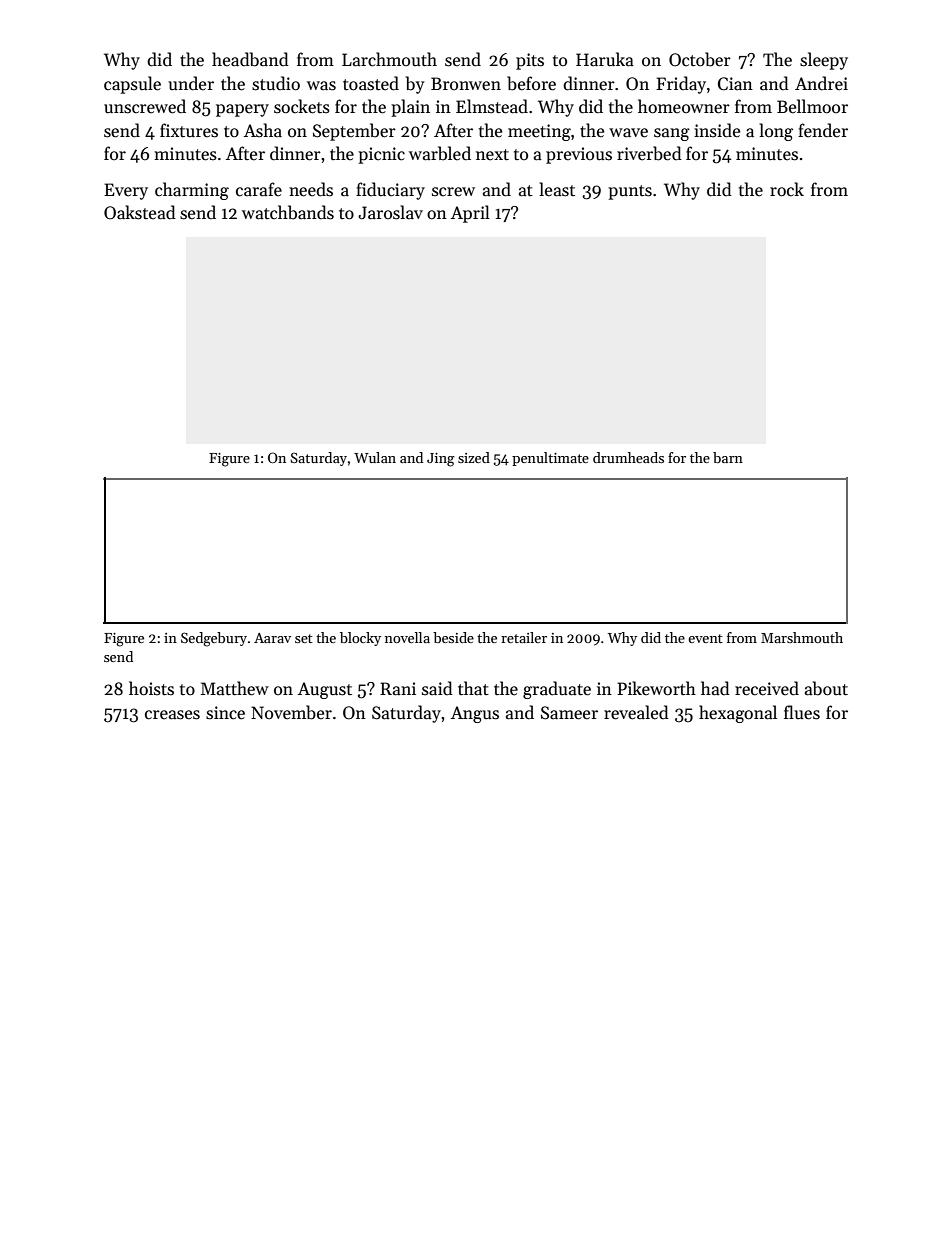  I want to click on November, so click(291, 712).
